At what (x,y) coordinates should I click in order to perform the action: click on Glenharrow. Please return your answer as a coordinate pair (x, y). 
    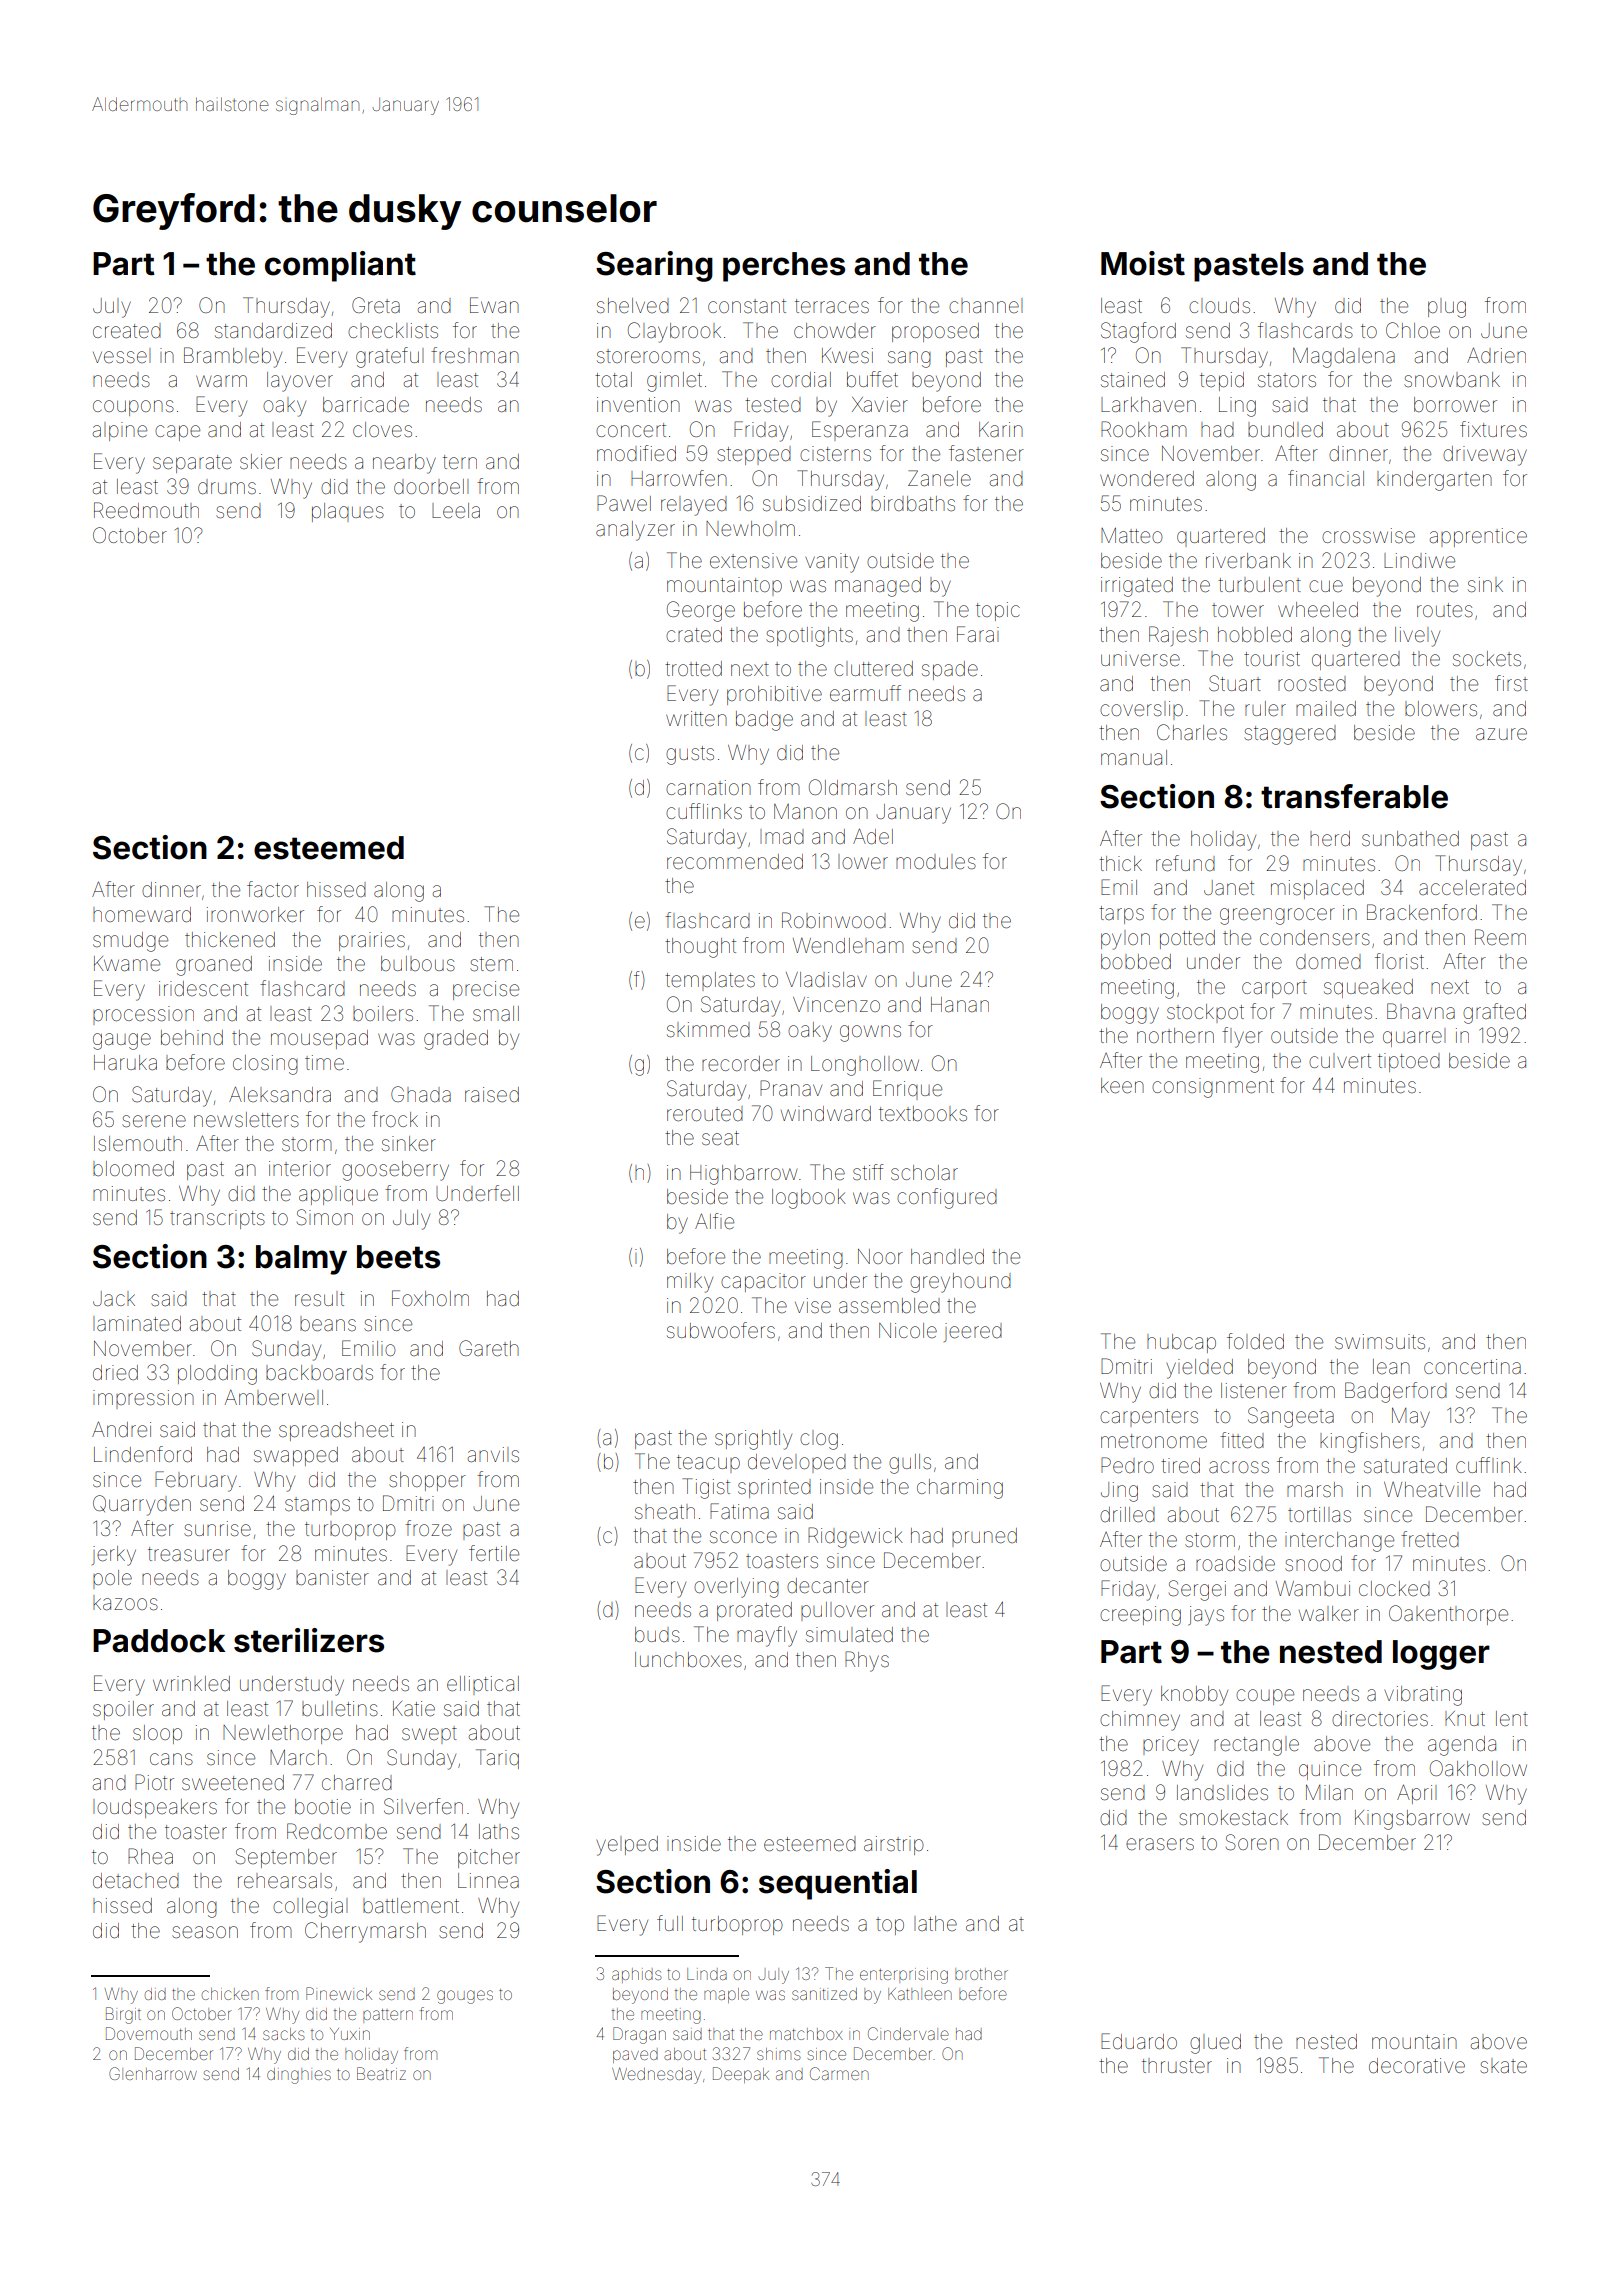
    Looking at the image, I should click on (153, 2073).
